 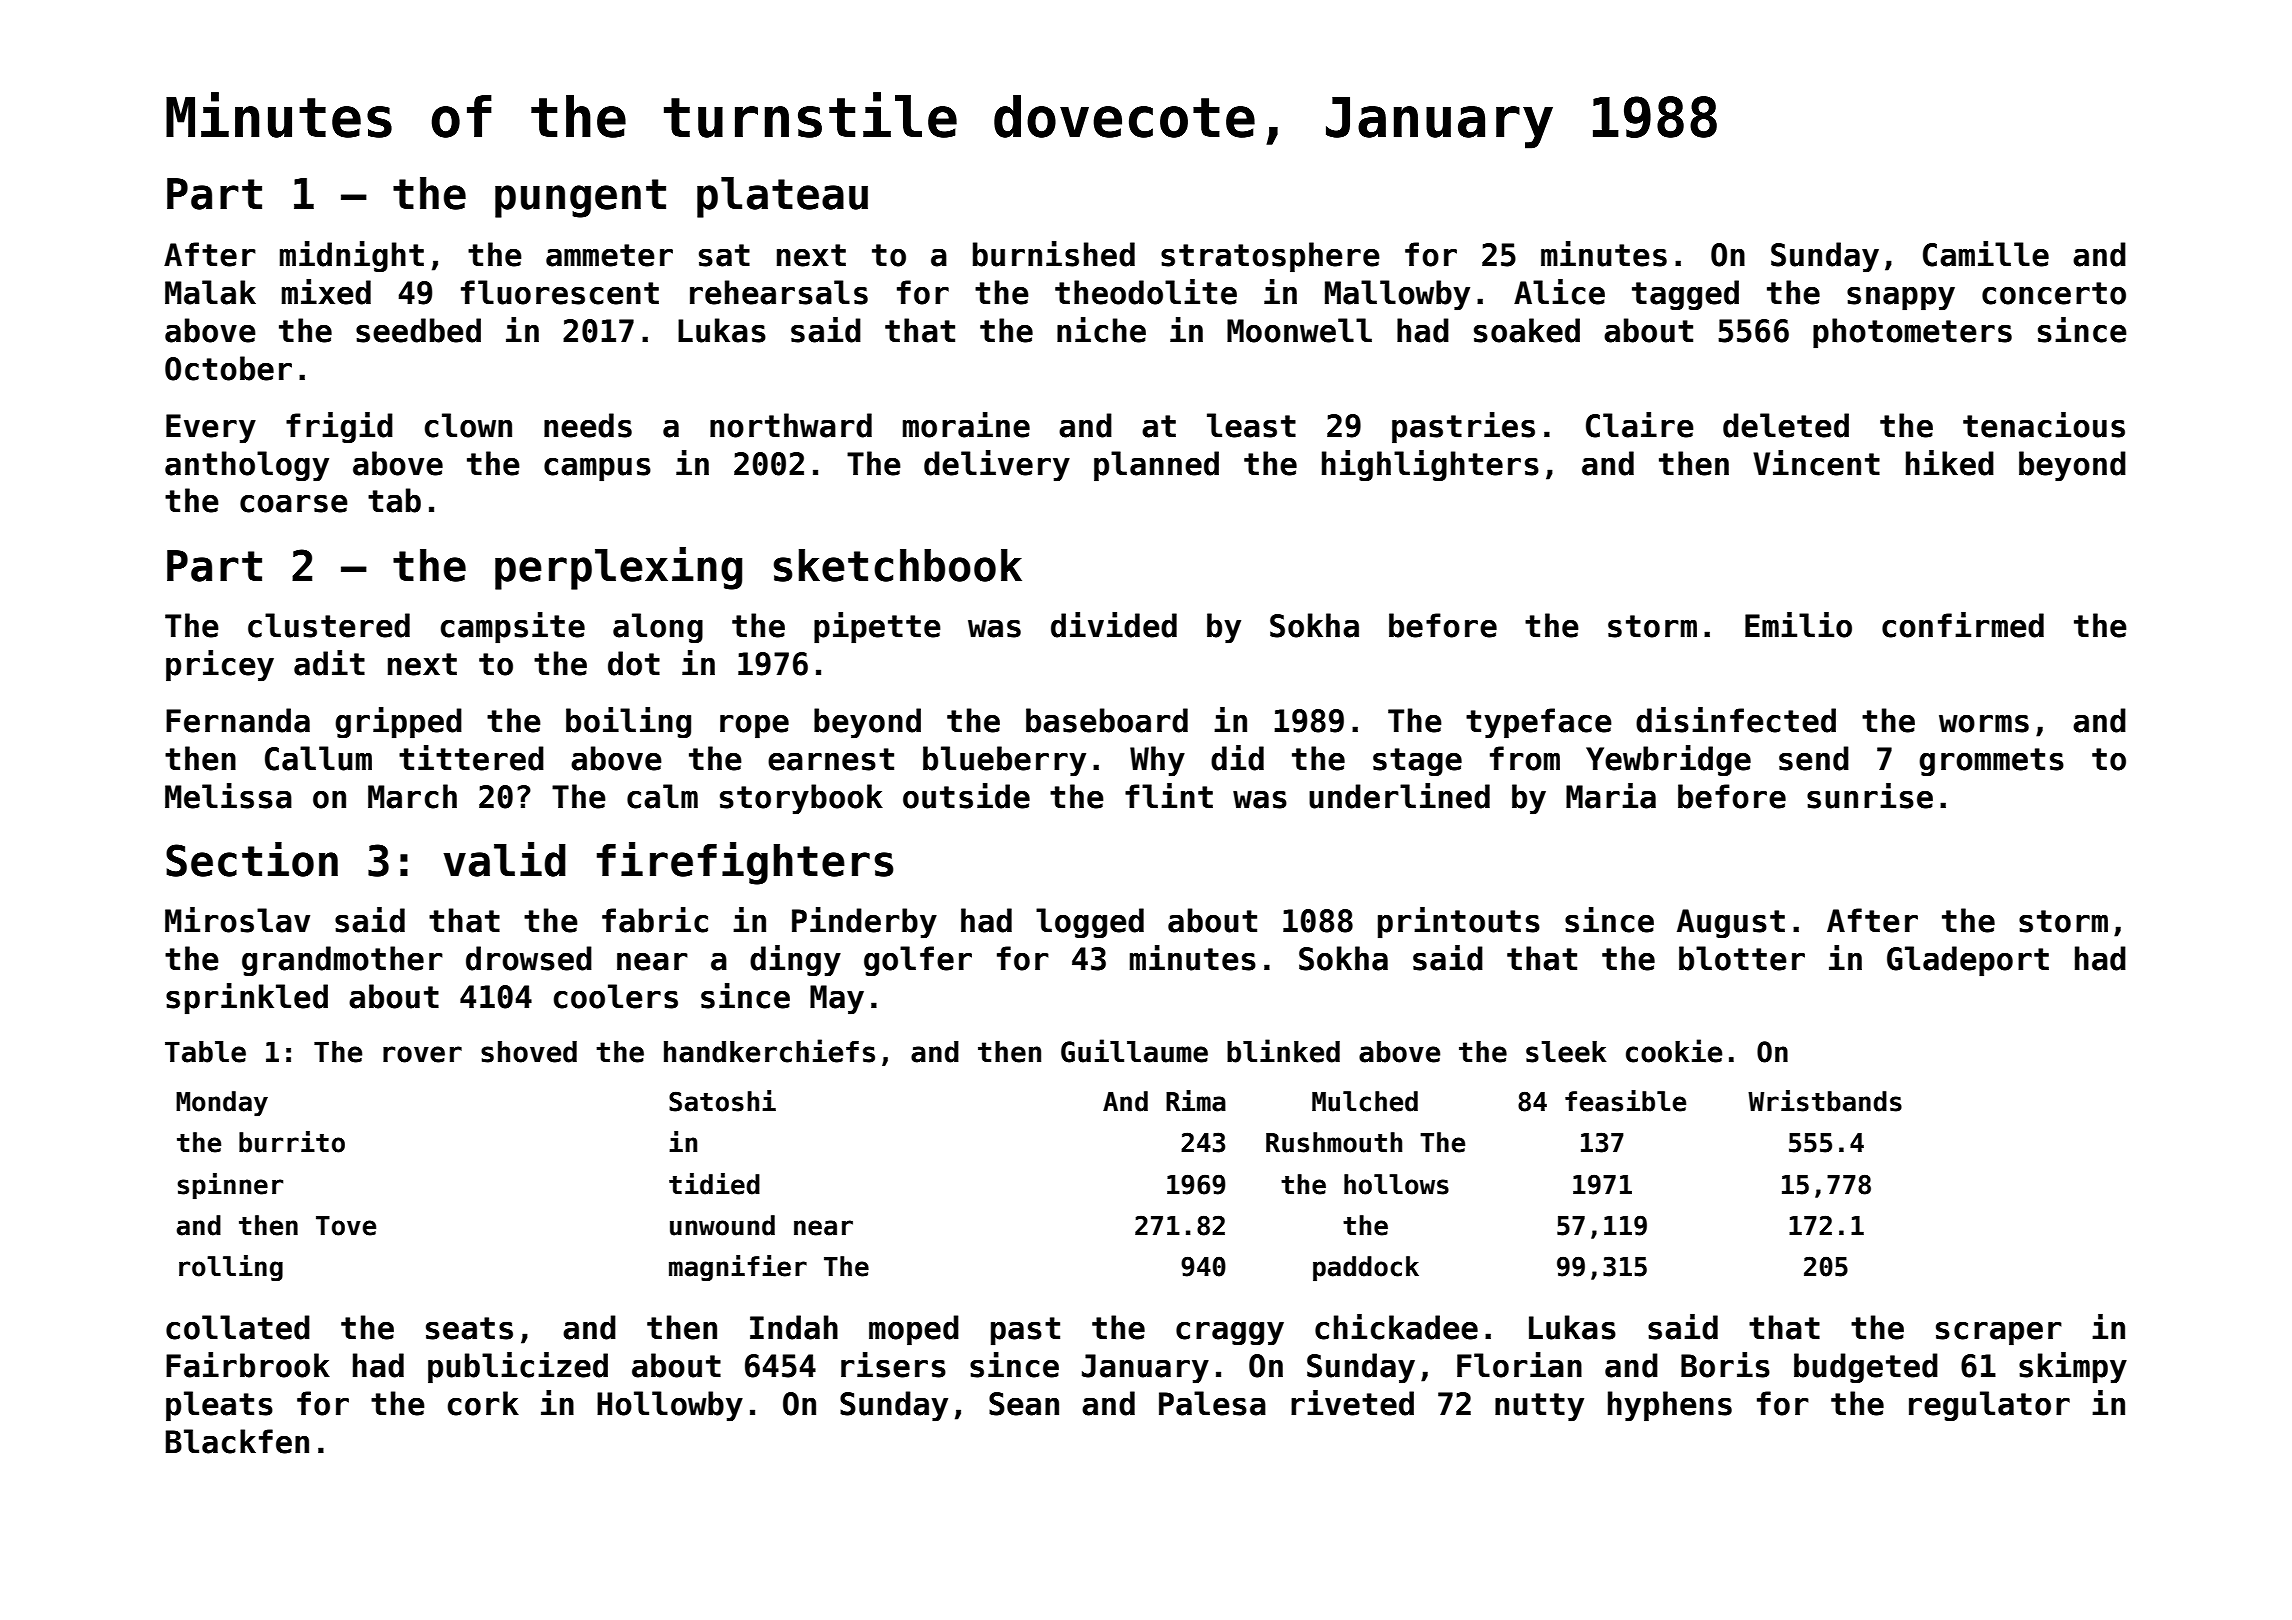 I want to click on plateau, so click(x=782, y=197).
